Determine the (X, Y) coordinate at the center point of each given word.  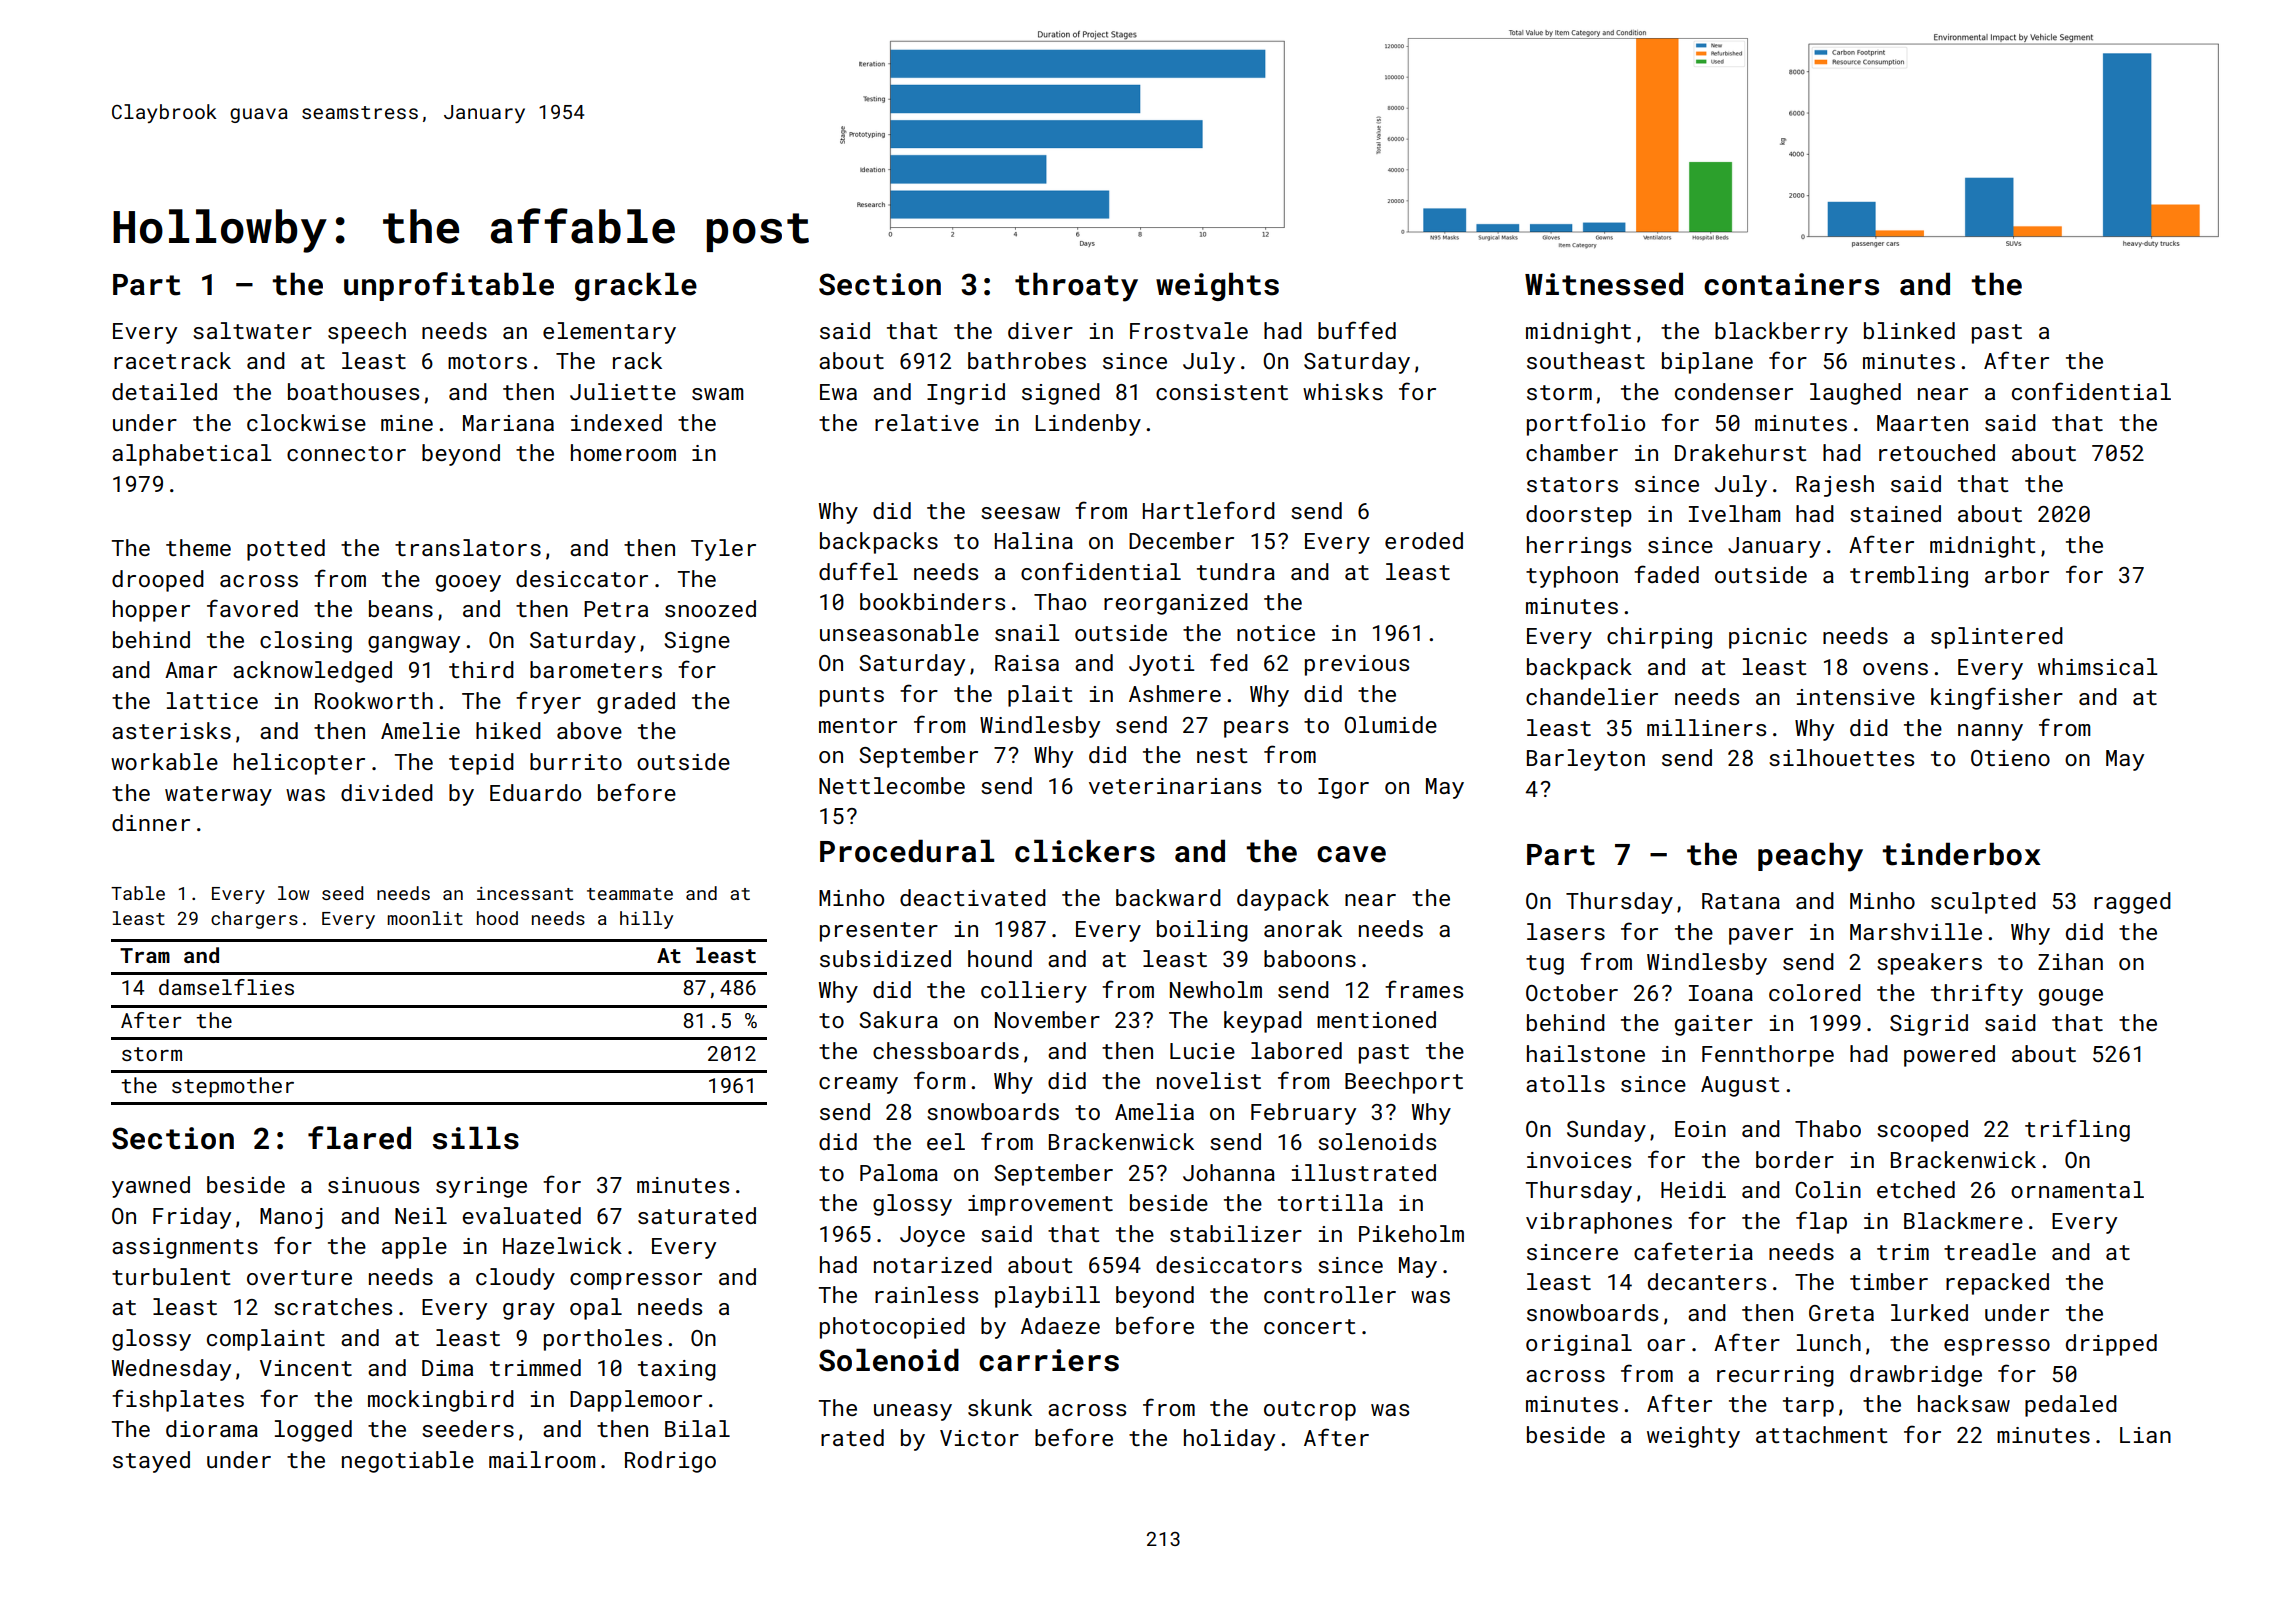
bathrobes (1027, 360)
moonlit (425, 918)
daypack (1283, 900)
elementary (609, 333)
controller (1330, 1294)
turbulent (171, 1276)
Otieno (2010, 758)
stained (1895, 513)
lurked (1929, 1312)
